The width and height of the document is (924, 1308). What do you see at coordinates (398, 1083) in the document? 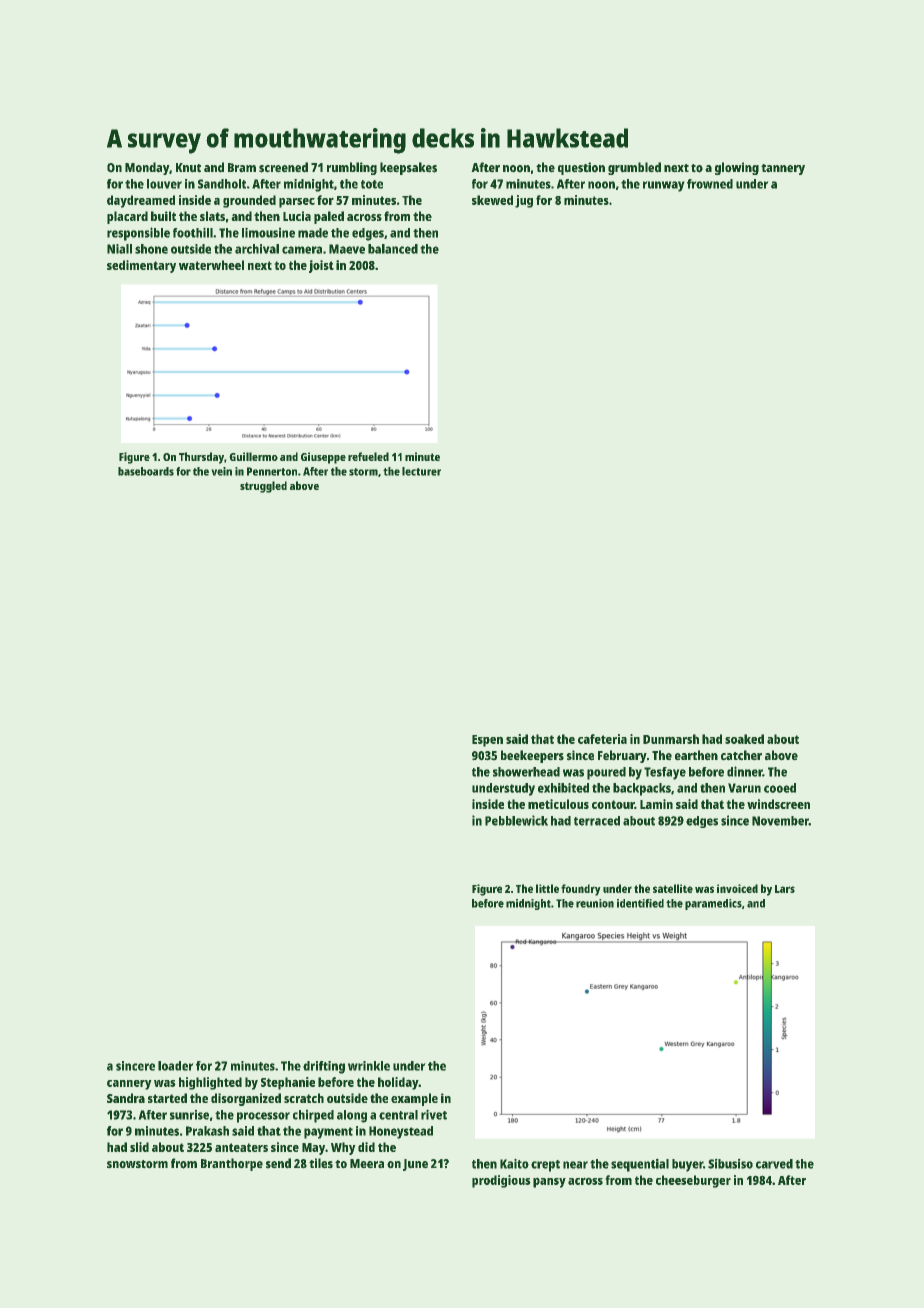
I see `holiday` at bounding box center [398, 1083].
